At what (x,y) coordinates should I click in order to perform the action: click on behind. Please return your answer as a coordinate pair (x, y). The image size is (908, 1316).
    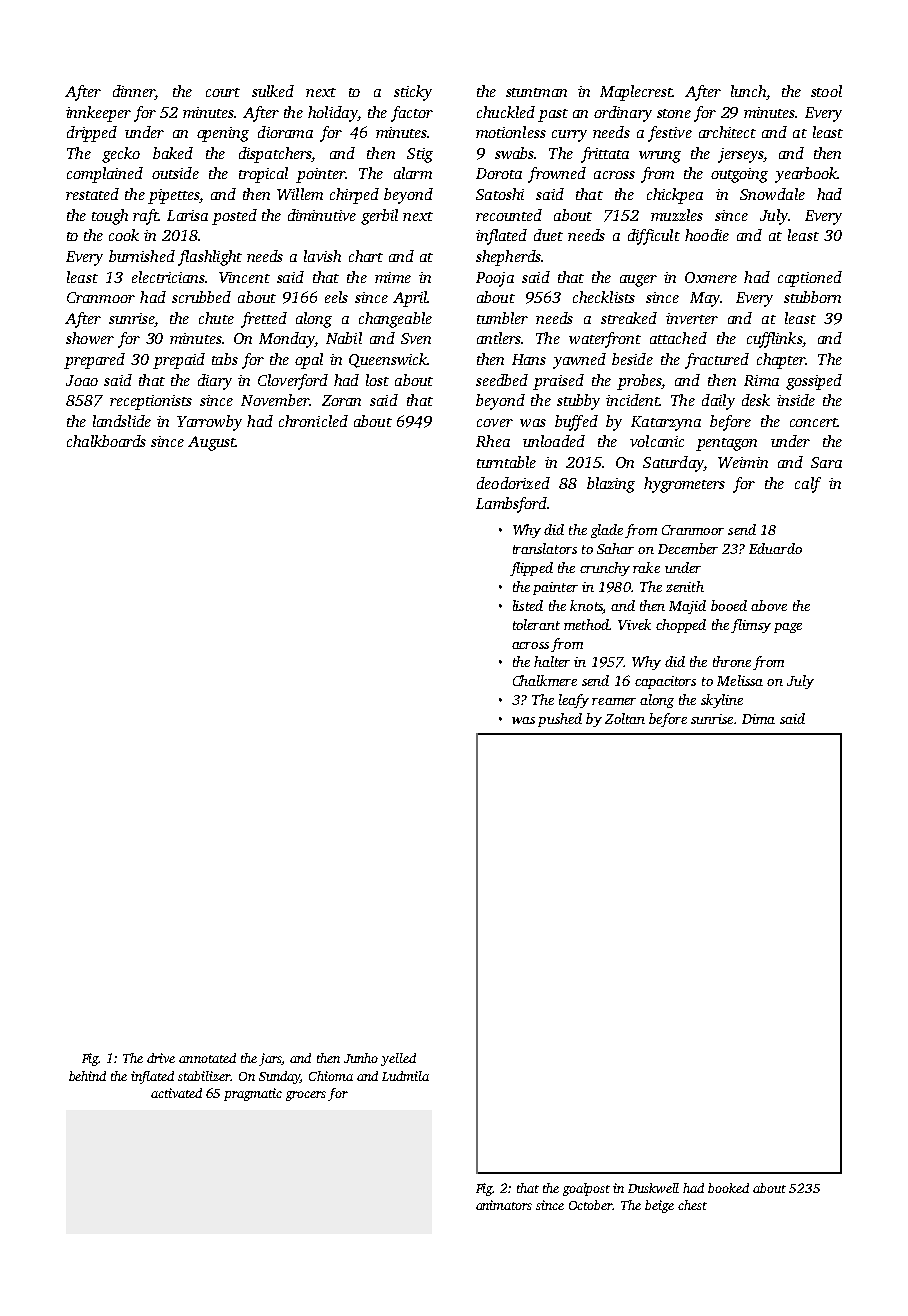
    Looking at the image, I should click on (87, 1076).
